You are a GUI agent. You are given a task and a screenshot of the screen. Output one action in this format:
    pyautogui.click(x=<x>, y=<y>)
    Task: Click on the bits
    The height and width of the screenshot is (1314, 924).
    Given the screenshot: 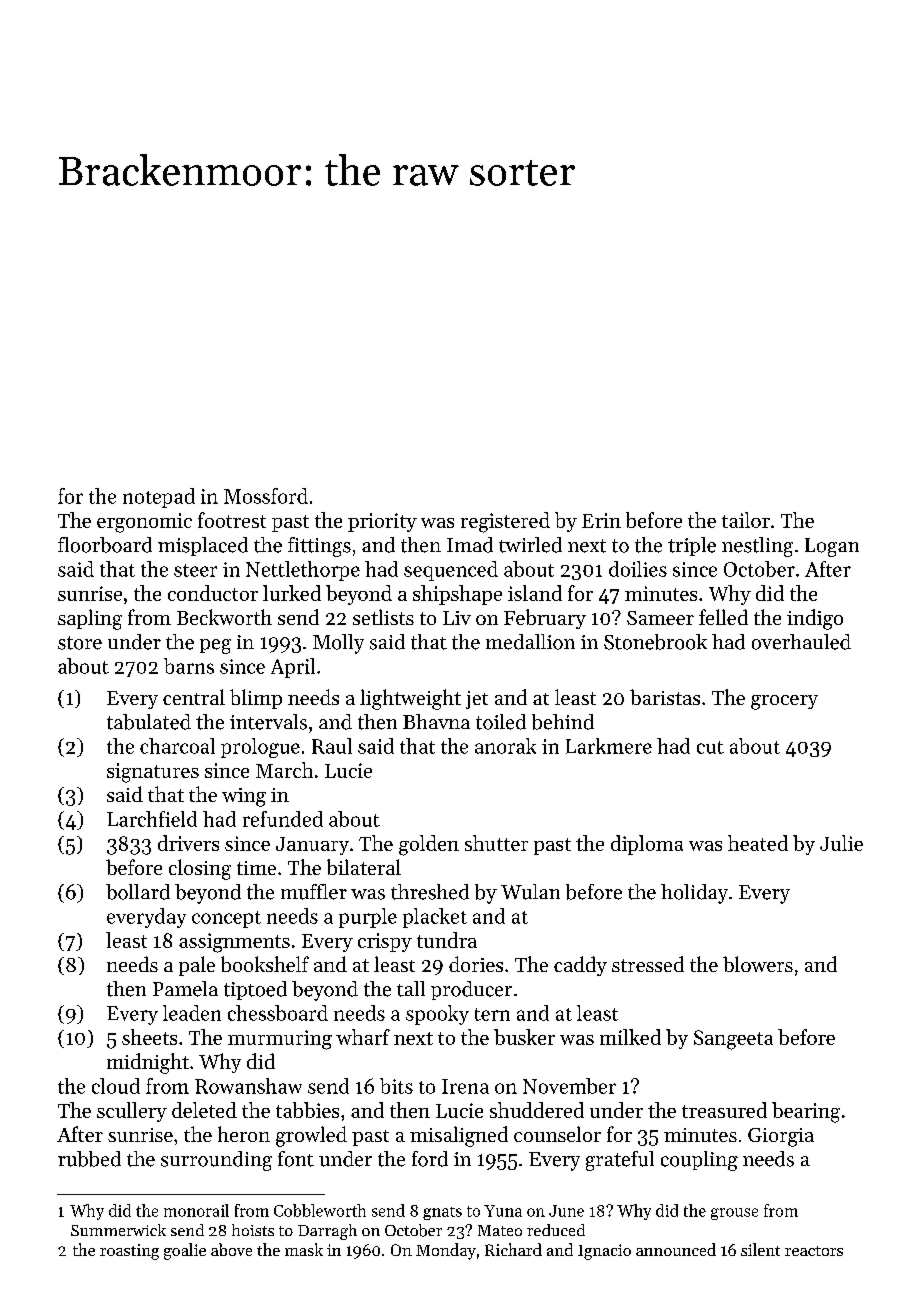 What is the action you would take?
    pyautogui.click(x=396, y=1086)
